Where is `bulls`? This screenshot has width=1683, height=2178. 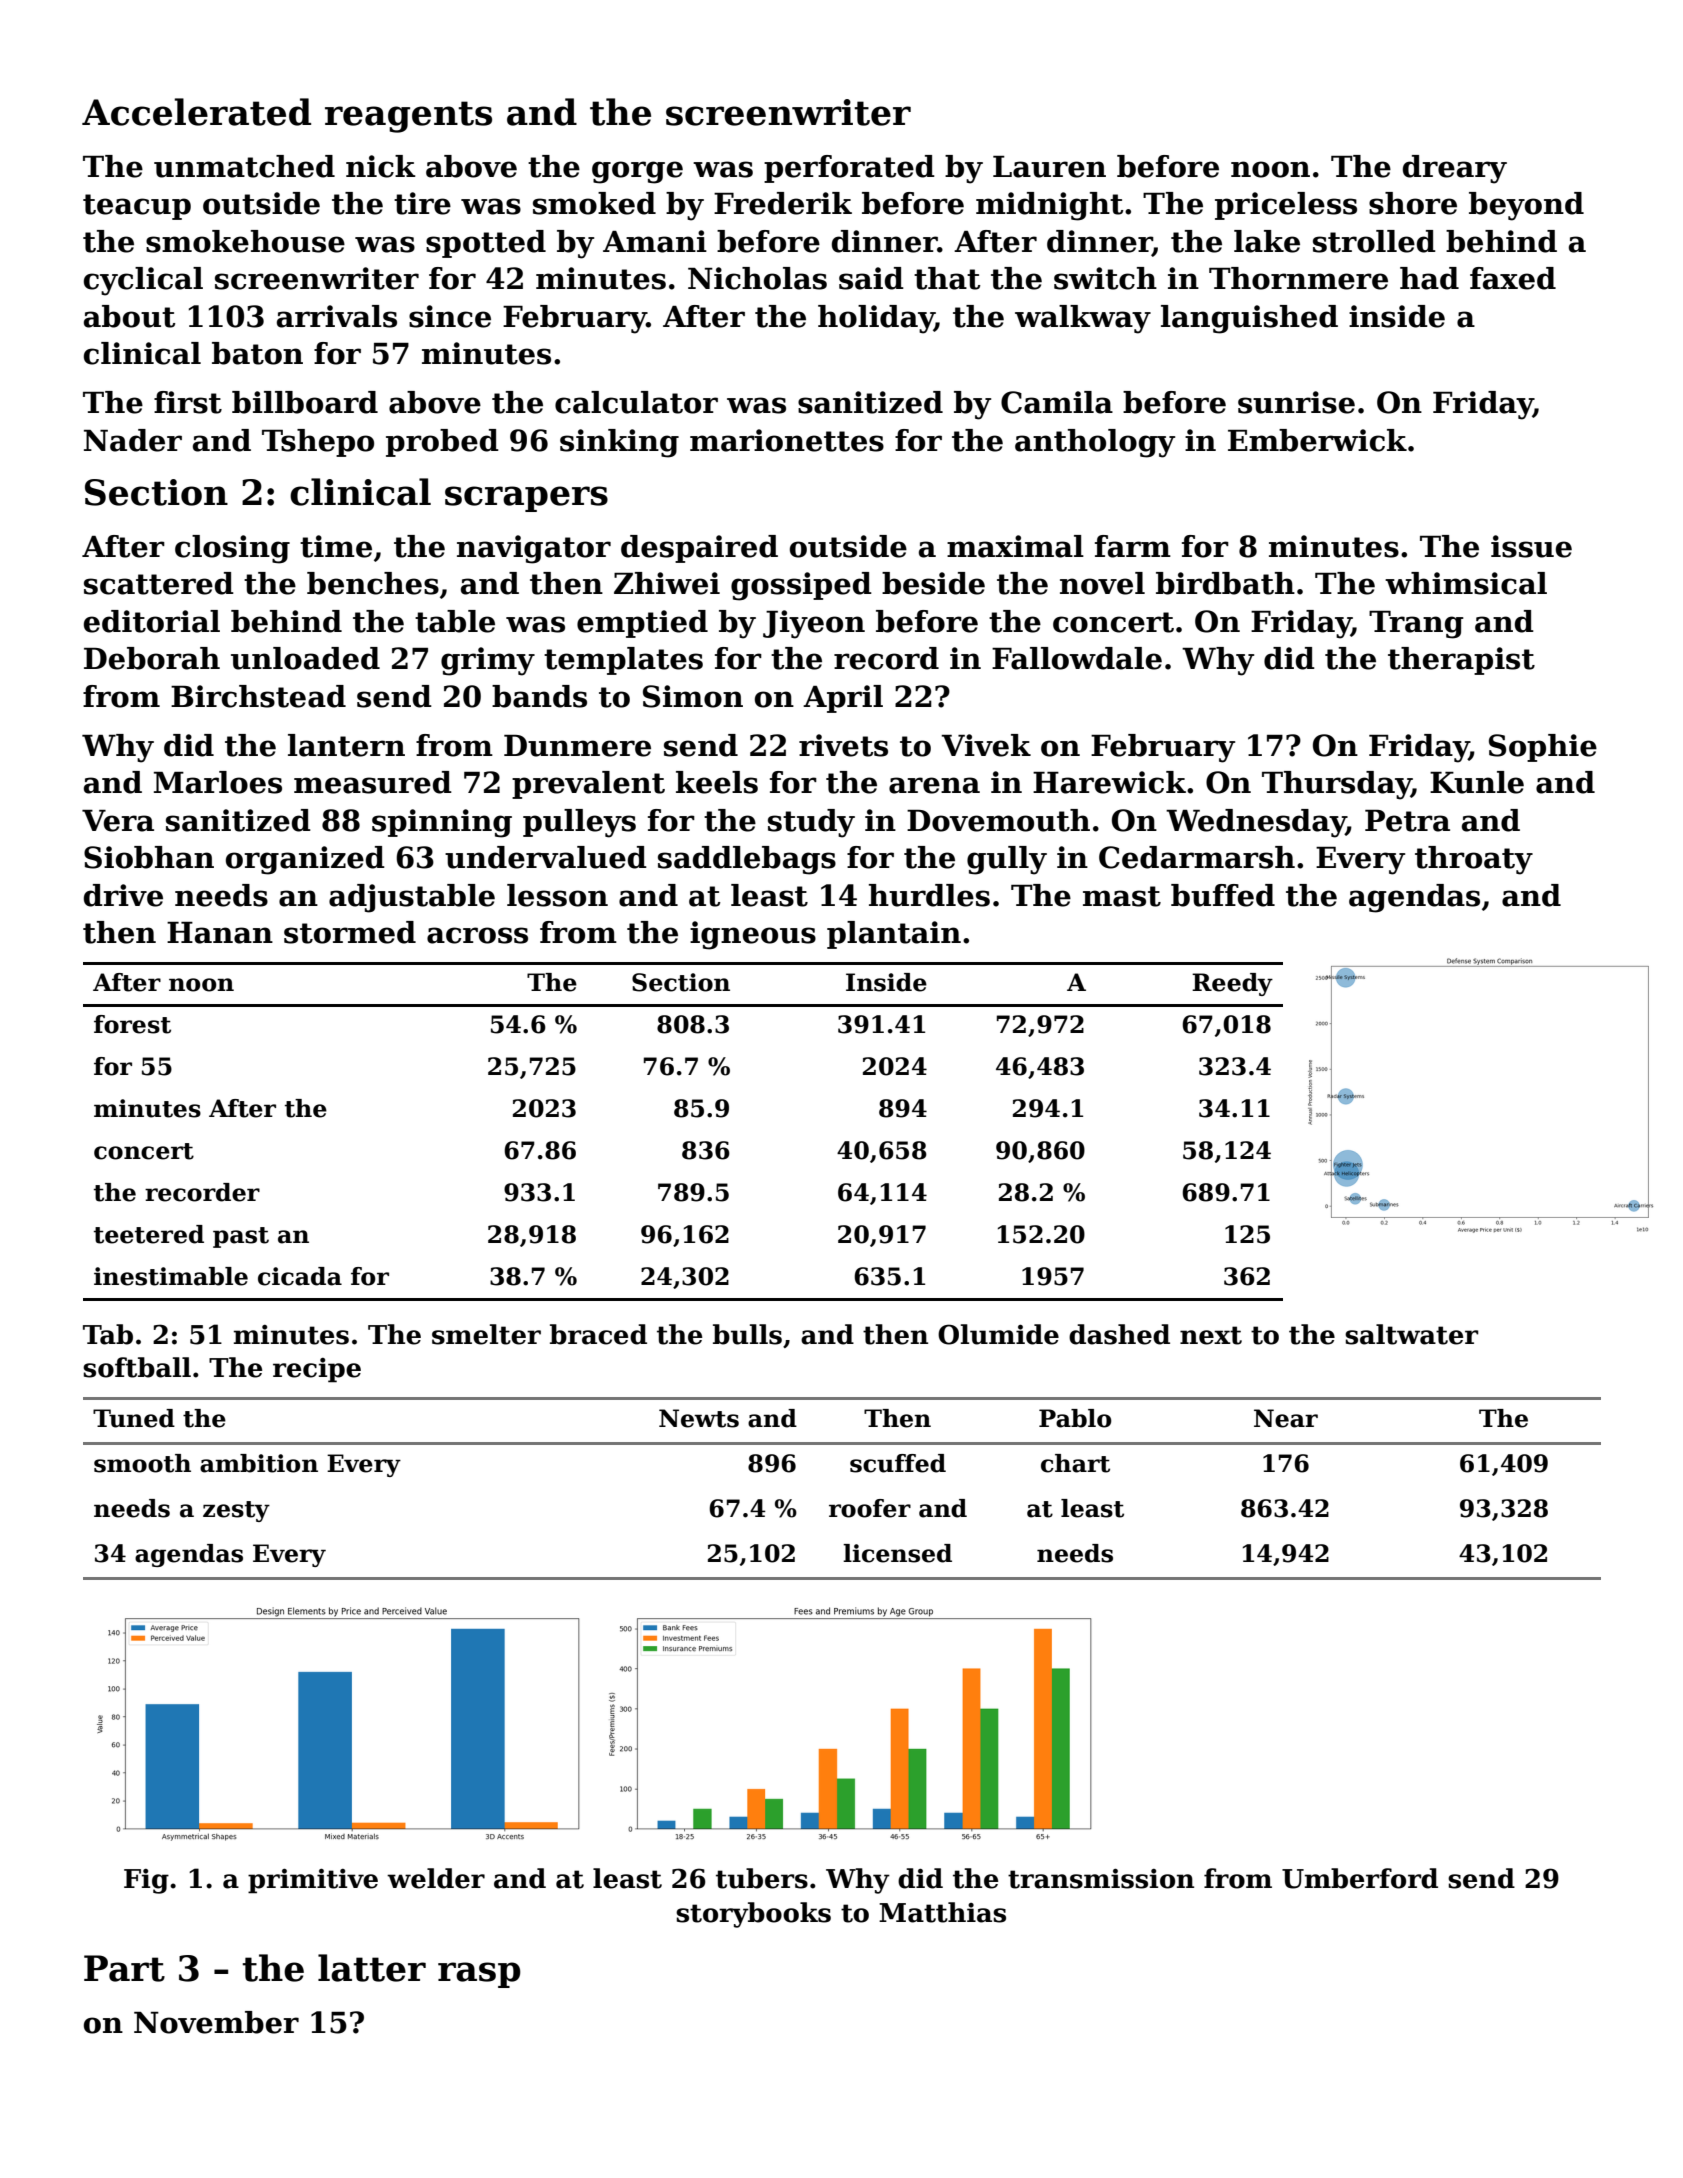 bulls is located at coordinates (747, 1334).
